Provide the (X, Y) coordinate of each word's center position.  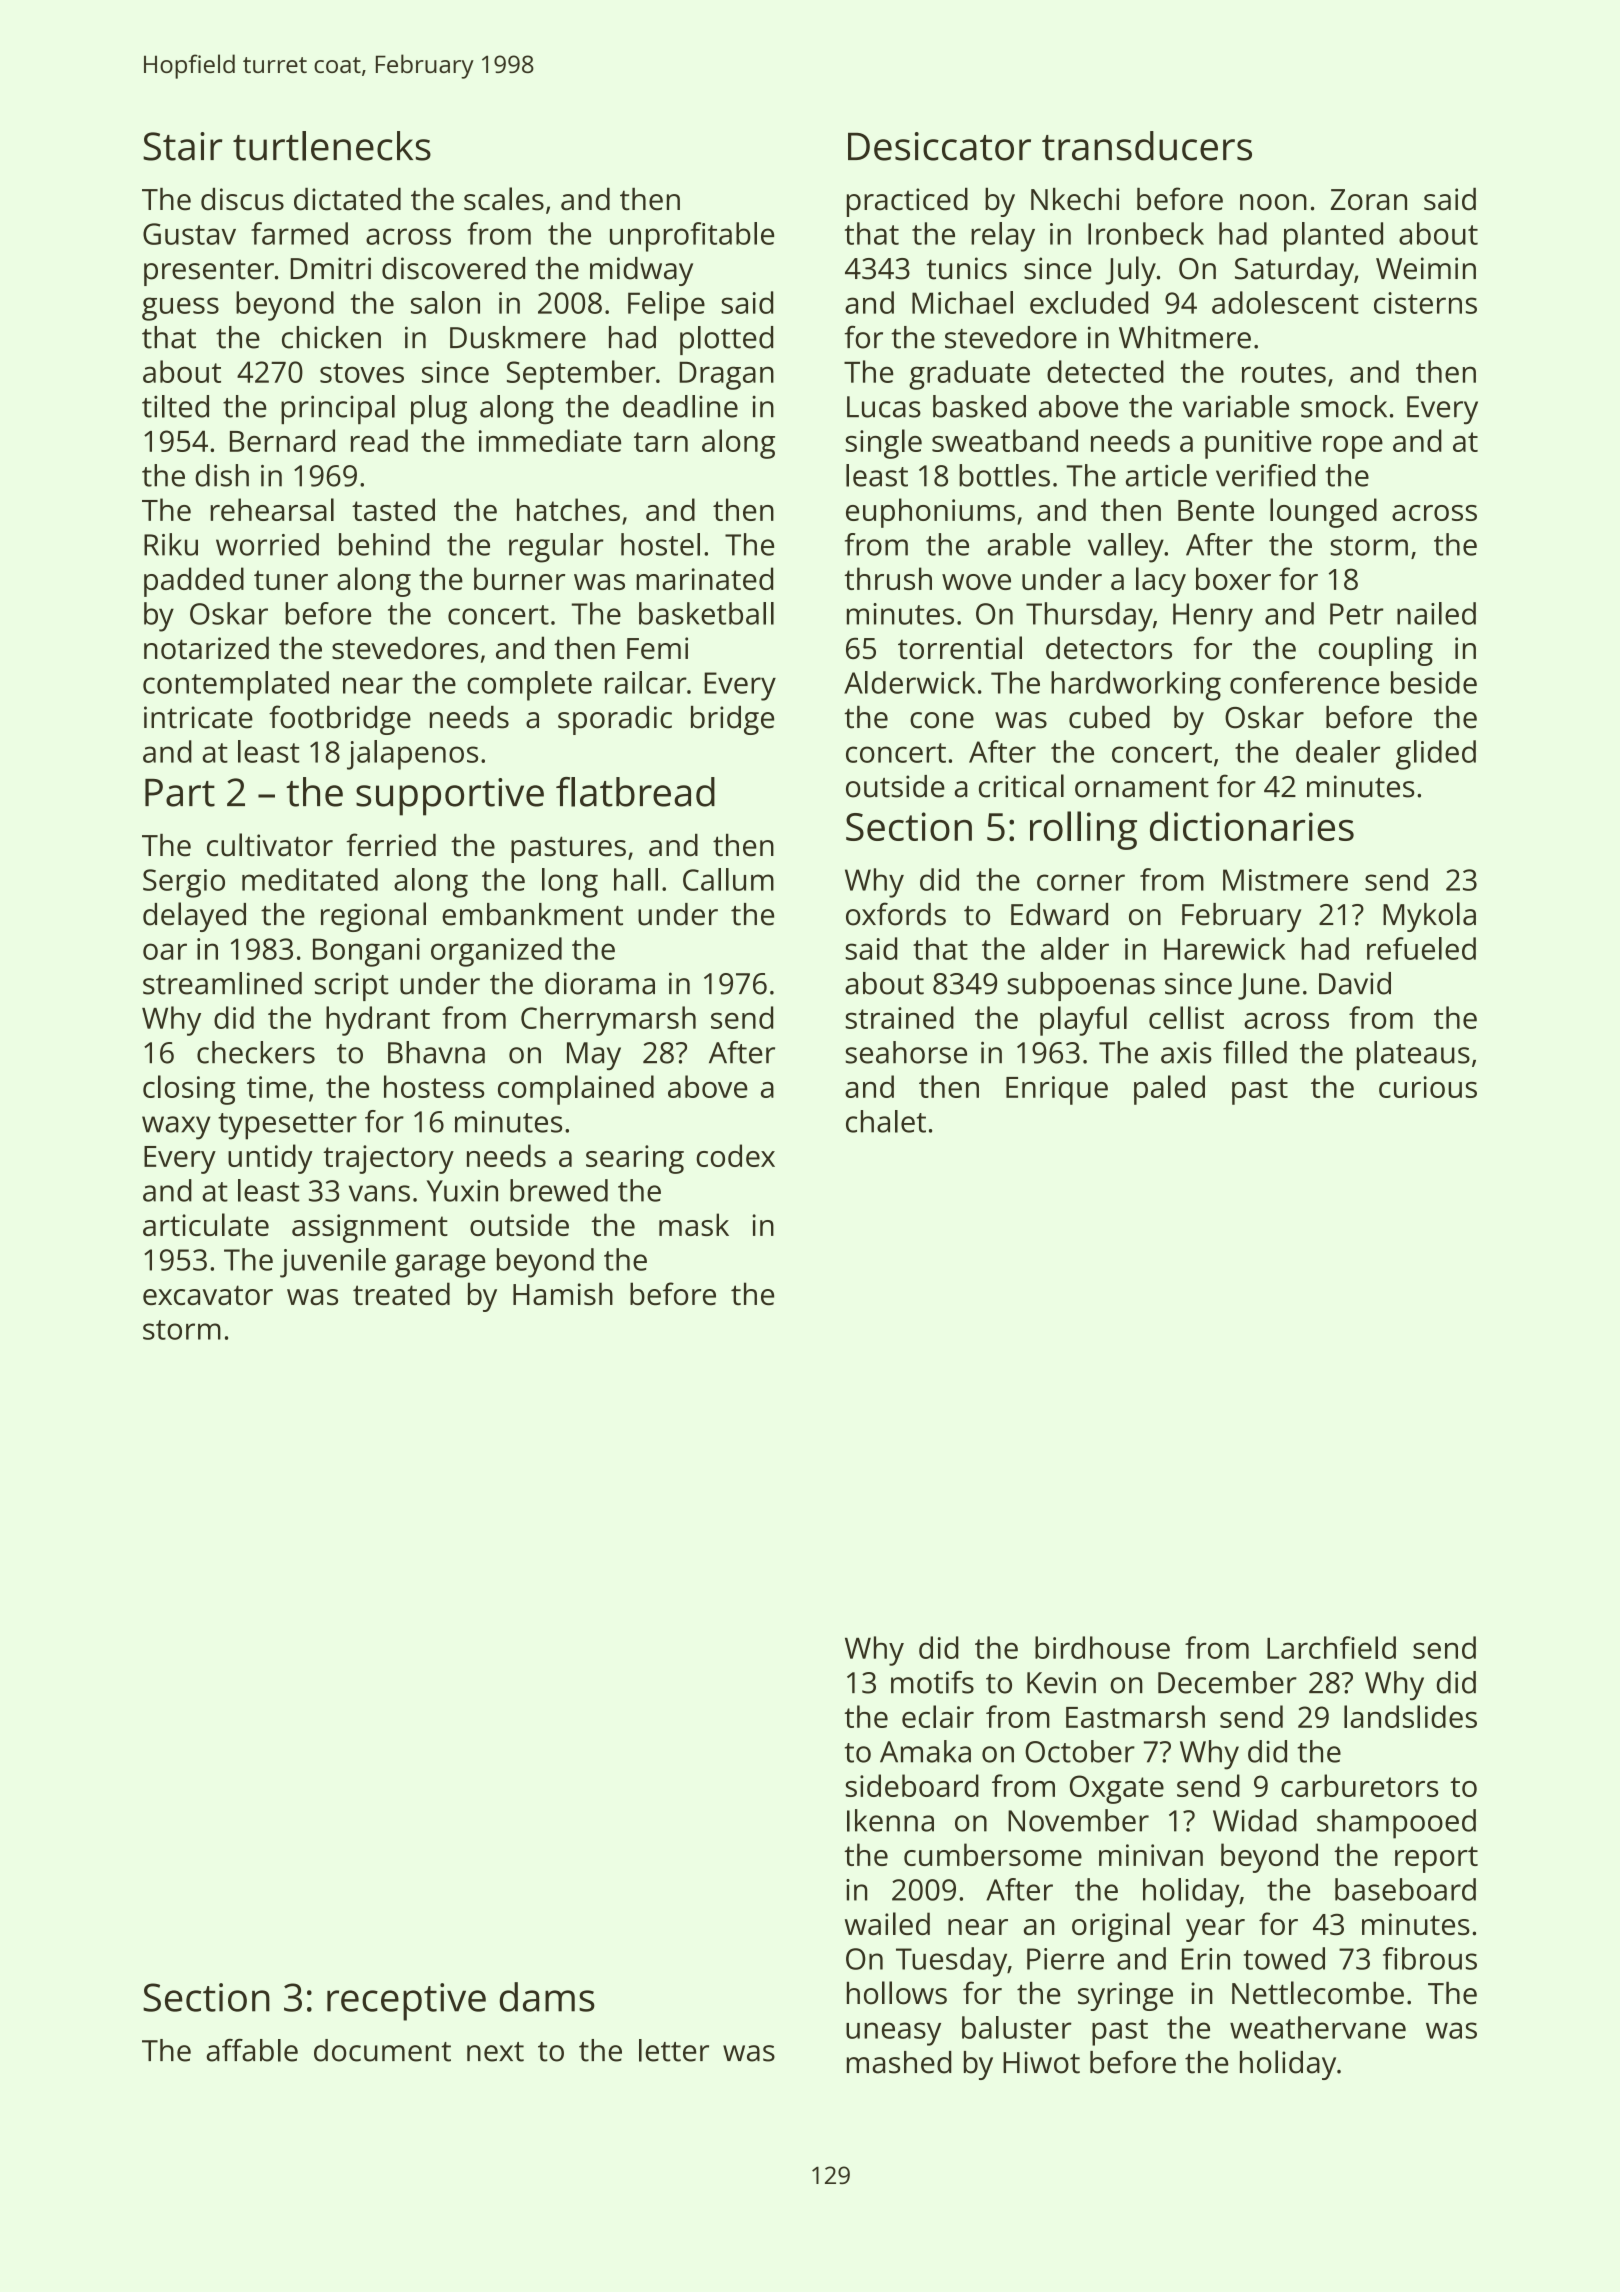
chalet (886, 1121)
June (1269, 986)
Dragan (726, 376)
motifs (932, 1682)
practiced (907, 202)
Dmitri (331, 268)
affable (252, 2050)
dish (222, 475)
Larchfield (1331, 1647)
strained (900, 1017)
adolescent (1285, 302)
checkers (256, 1052)
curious (1428, 1087)
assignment (370, 1228)
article (1166, 475)
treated (401, 1293)
